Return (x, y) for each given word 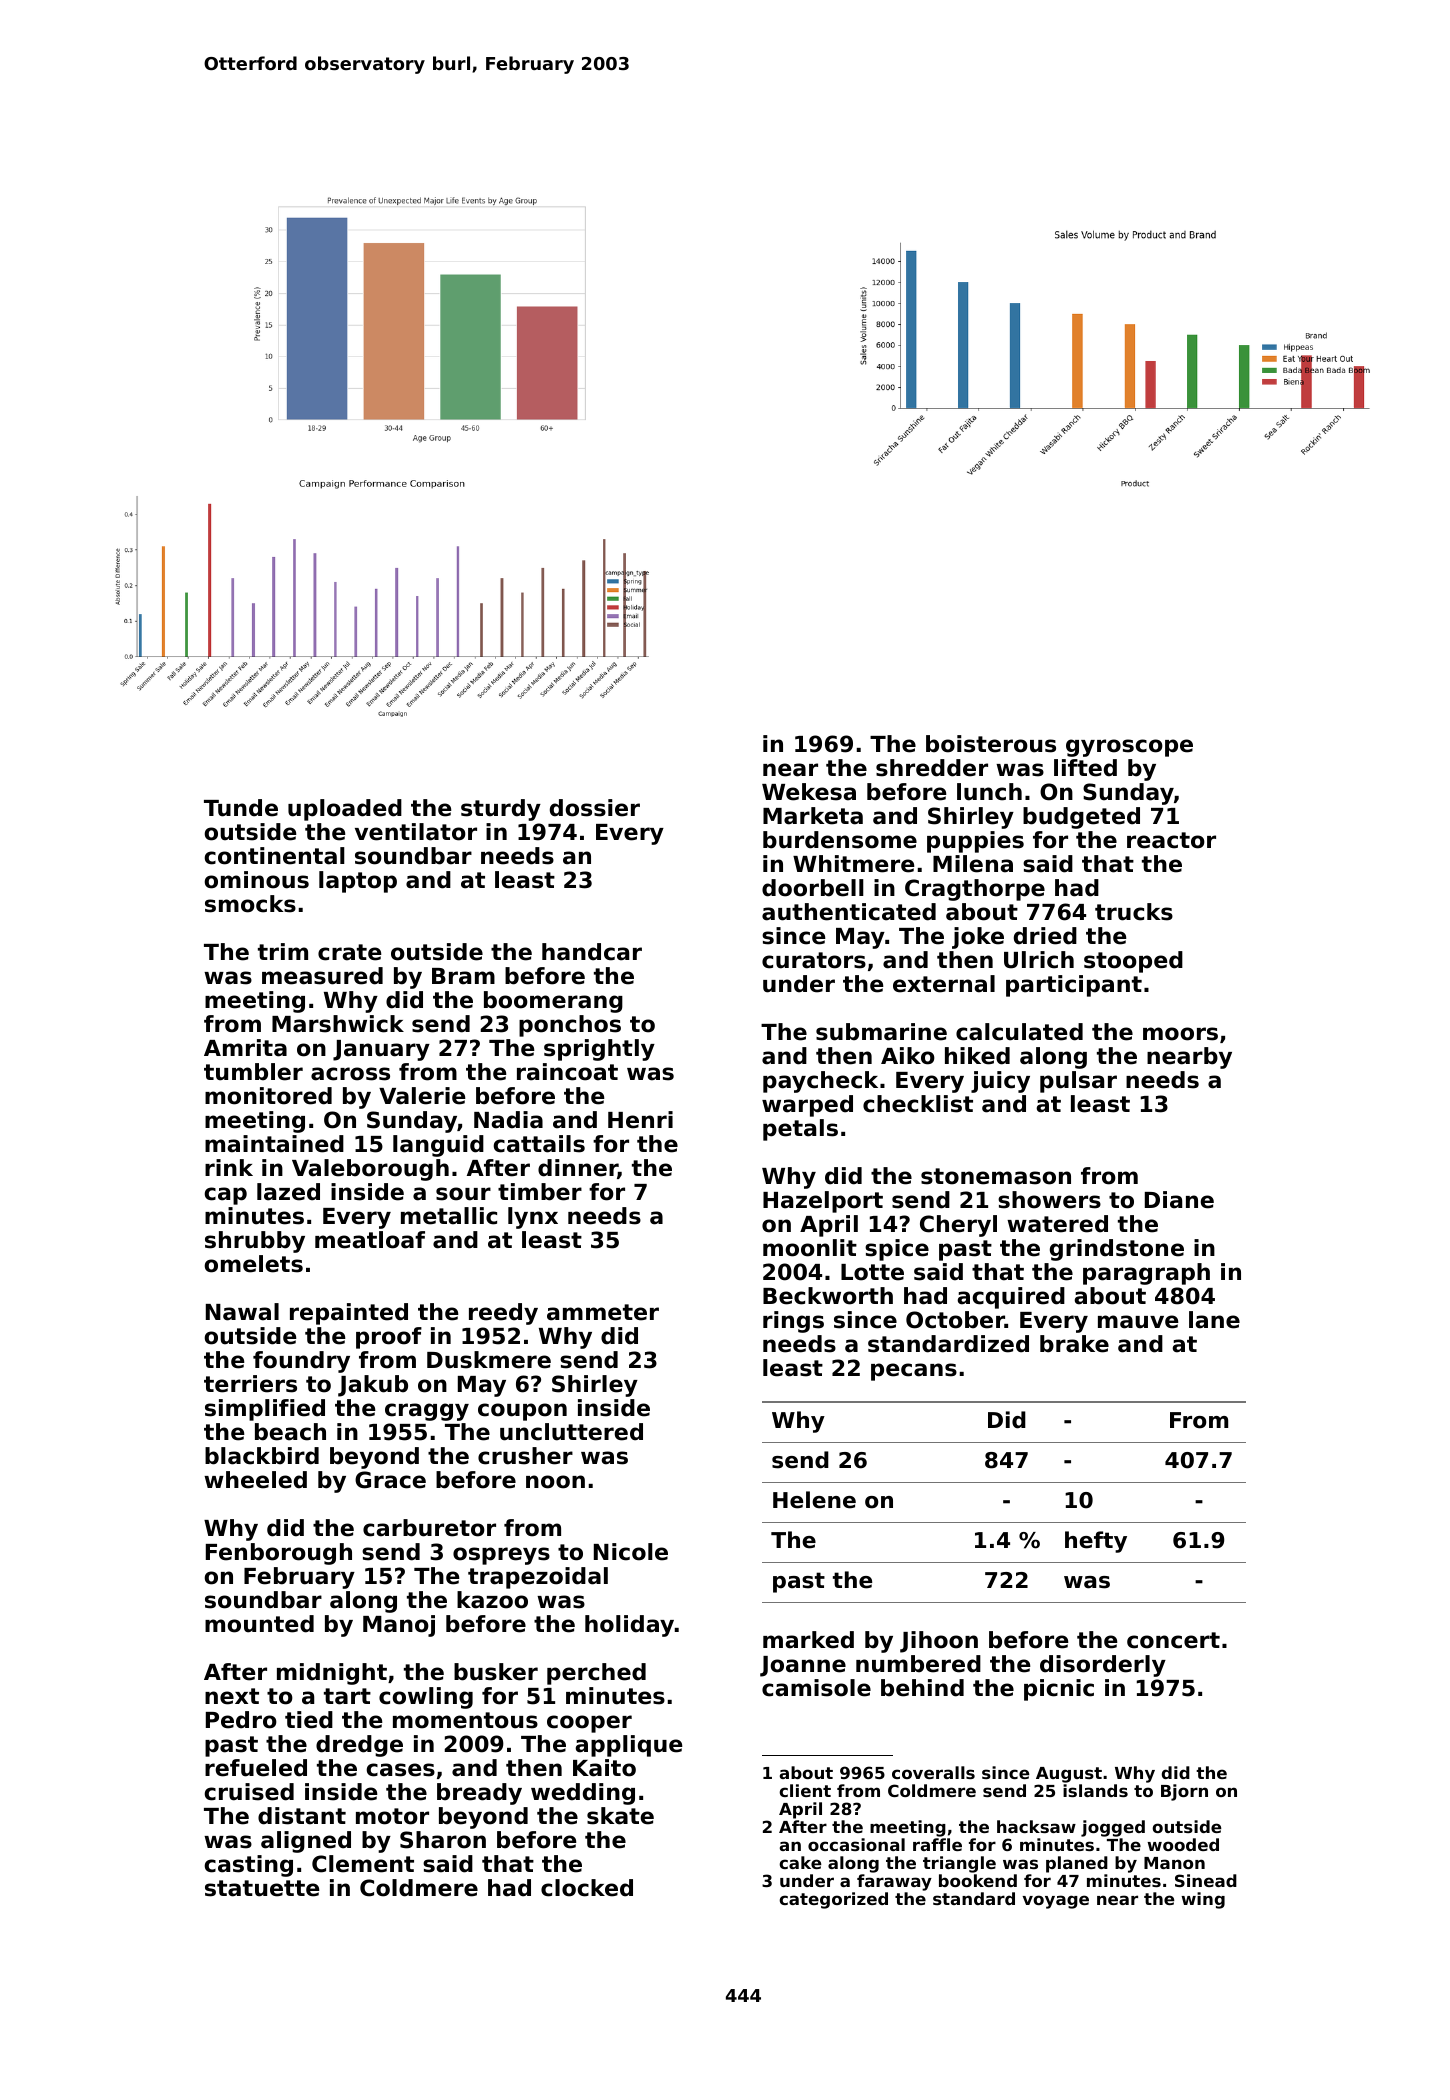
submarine (881, 1032)
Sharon (443, 1840)
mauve (1138, 1322)
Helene (814, 1500)
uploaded (345, 810)
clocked (587, 1888)
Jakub (373, 1386)
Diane (1179, 1200)
